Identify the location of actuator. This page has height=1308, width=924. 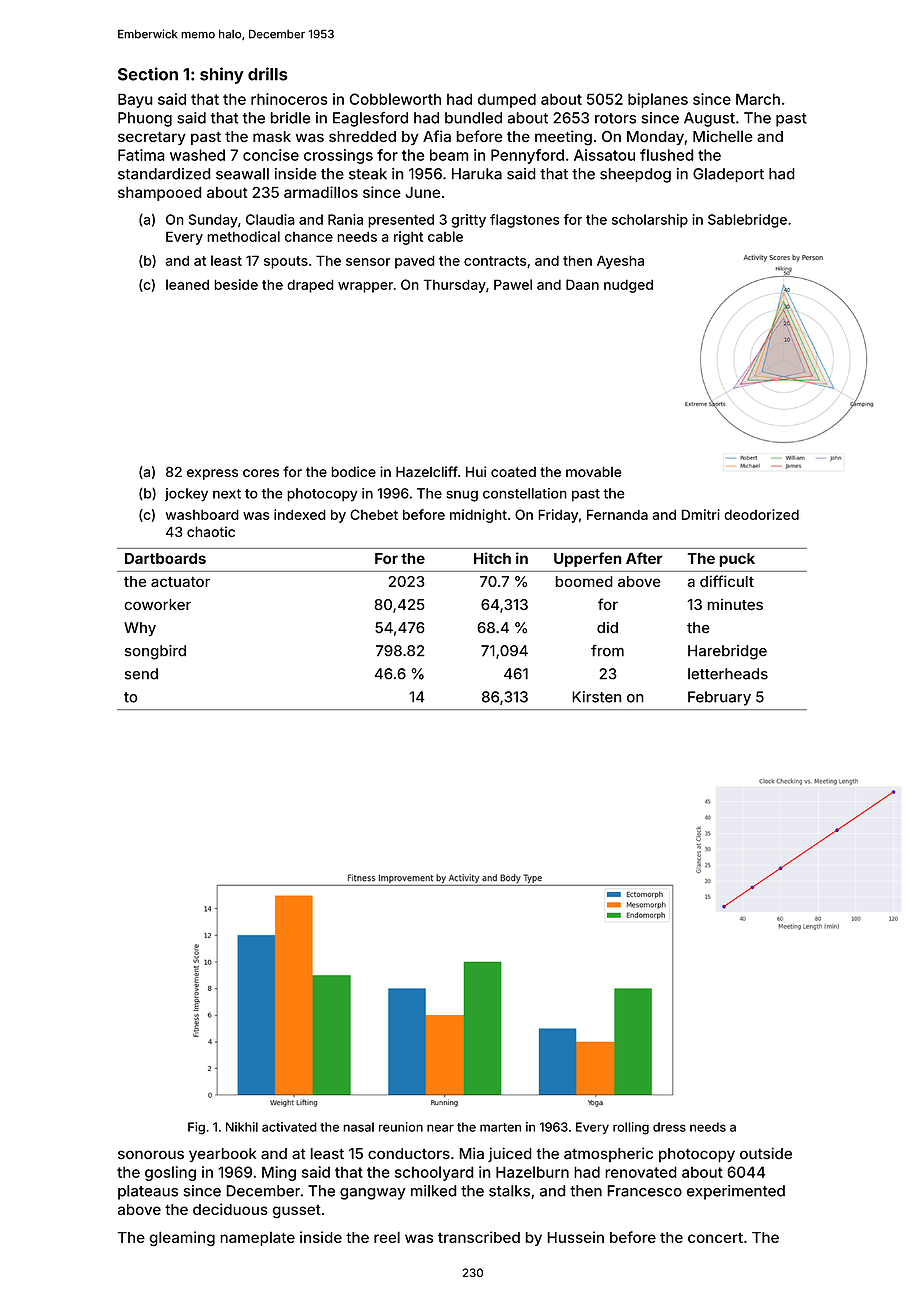
(180, 581).
